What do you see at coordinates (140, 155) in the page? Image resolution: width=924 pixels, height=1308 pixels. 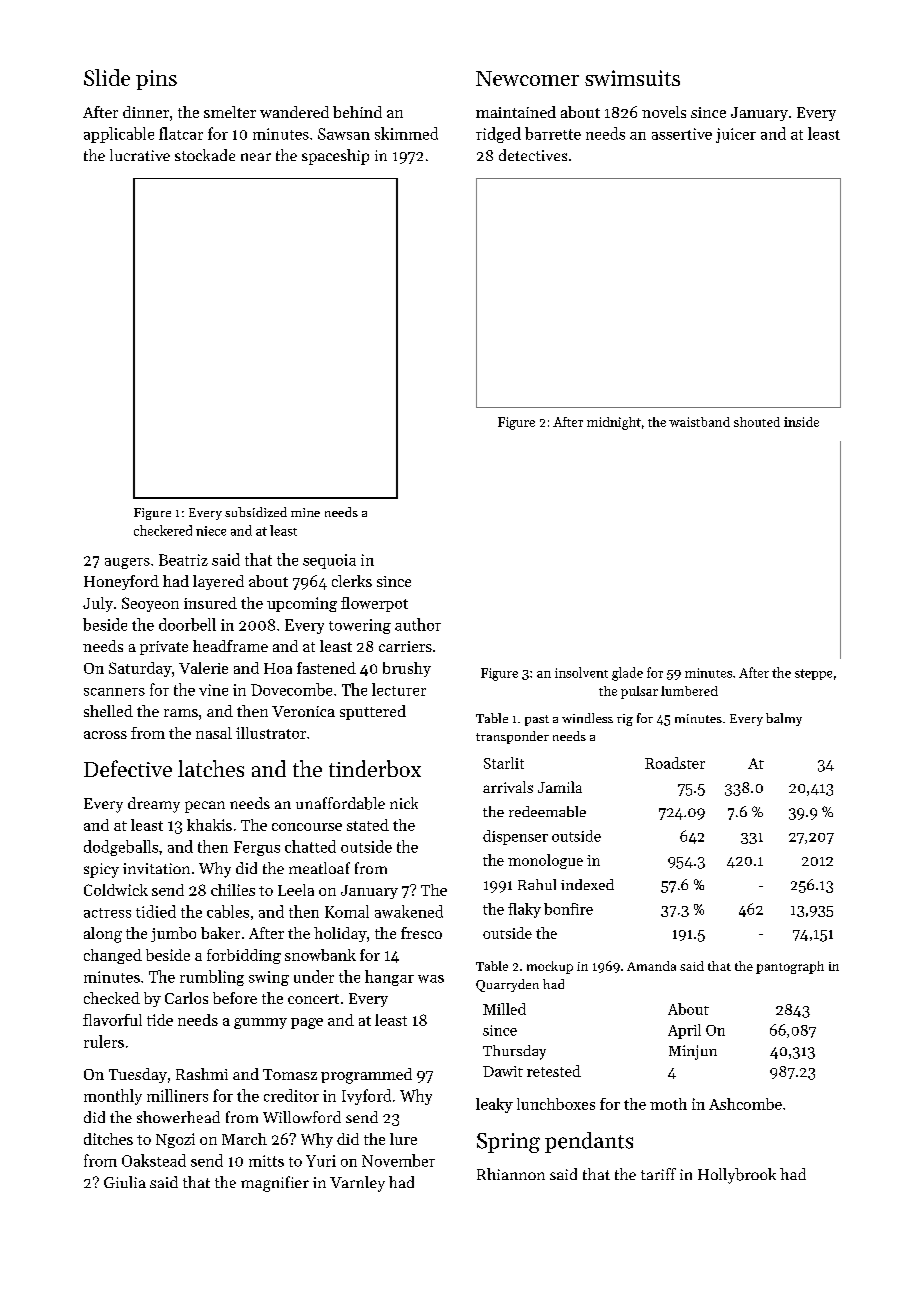 I see `lucrative` at bounding box center [140, 155].
